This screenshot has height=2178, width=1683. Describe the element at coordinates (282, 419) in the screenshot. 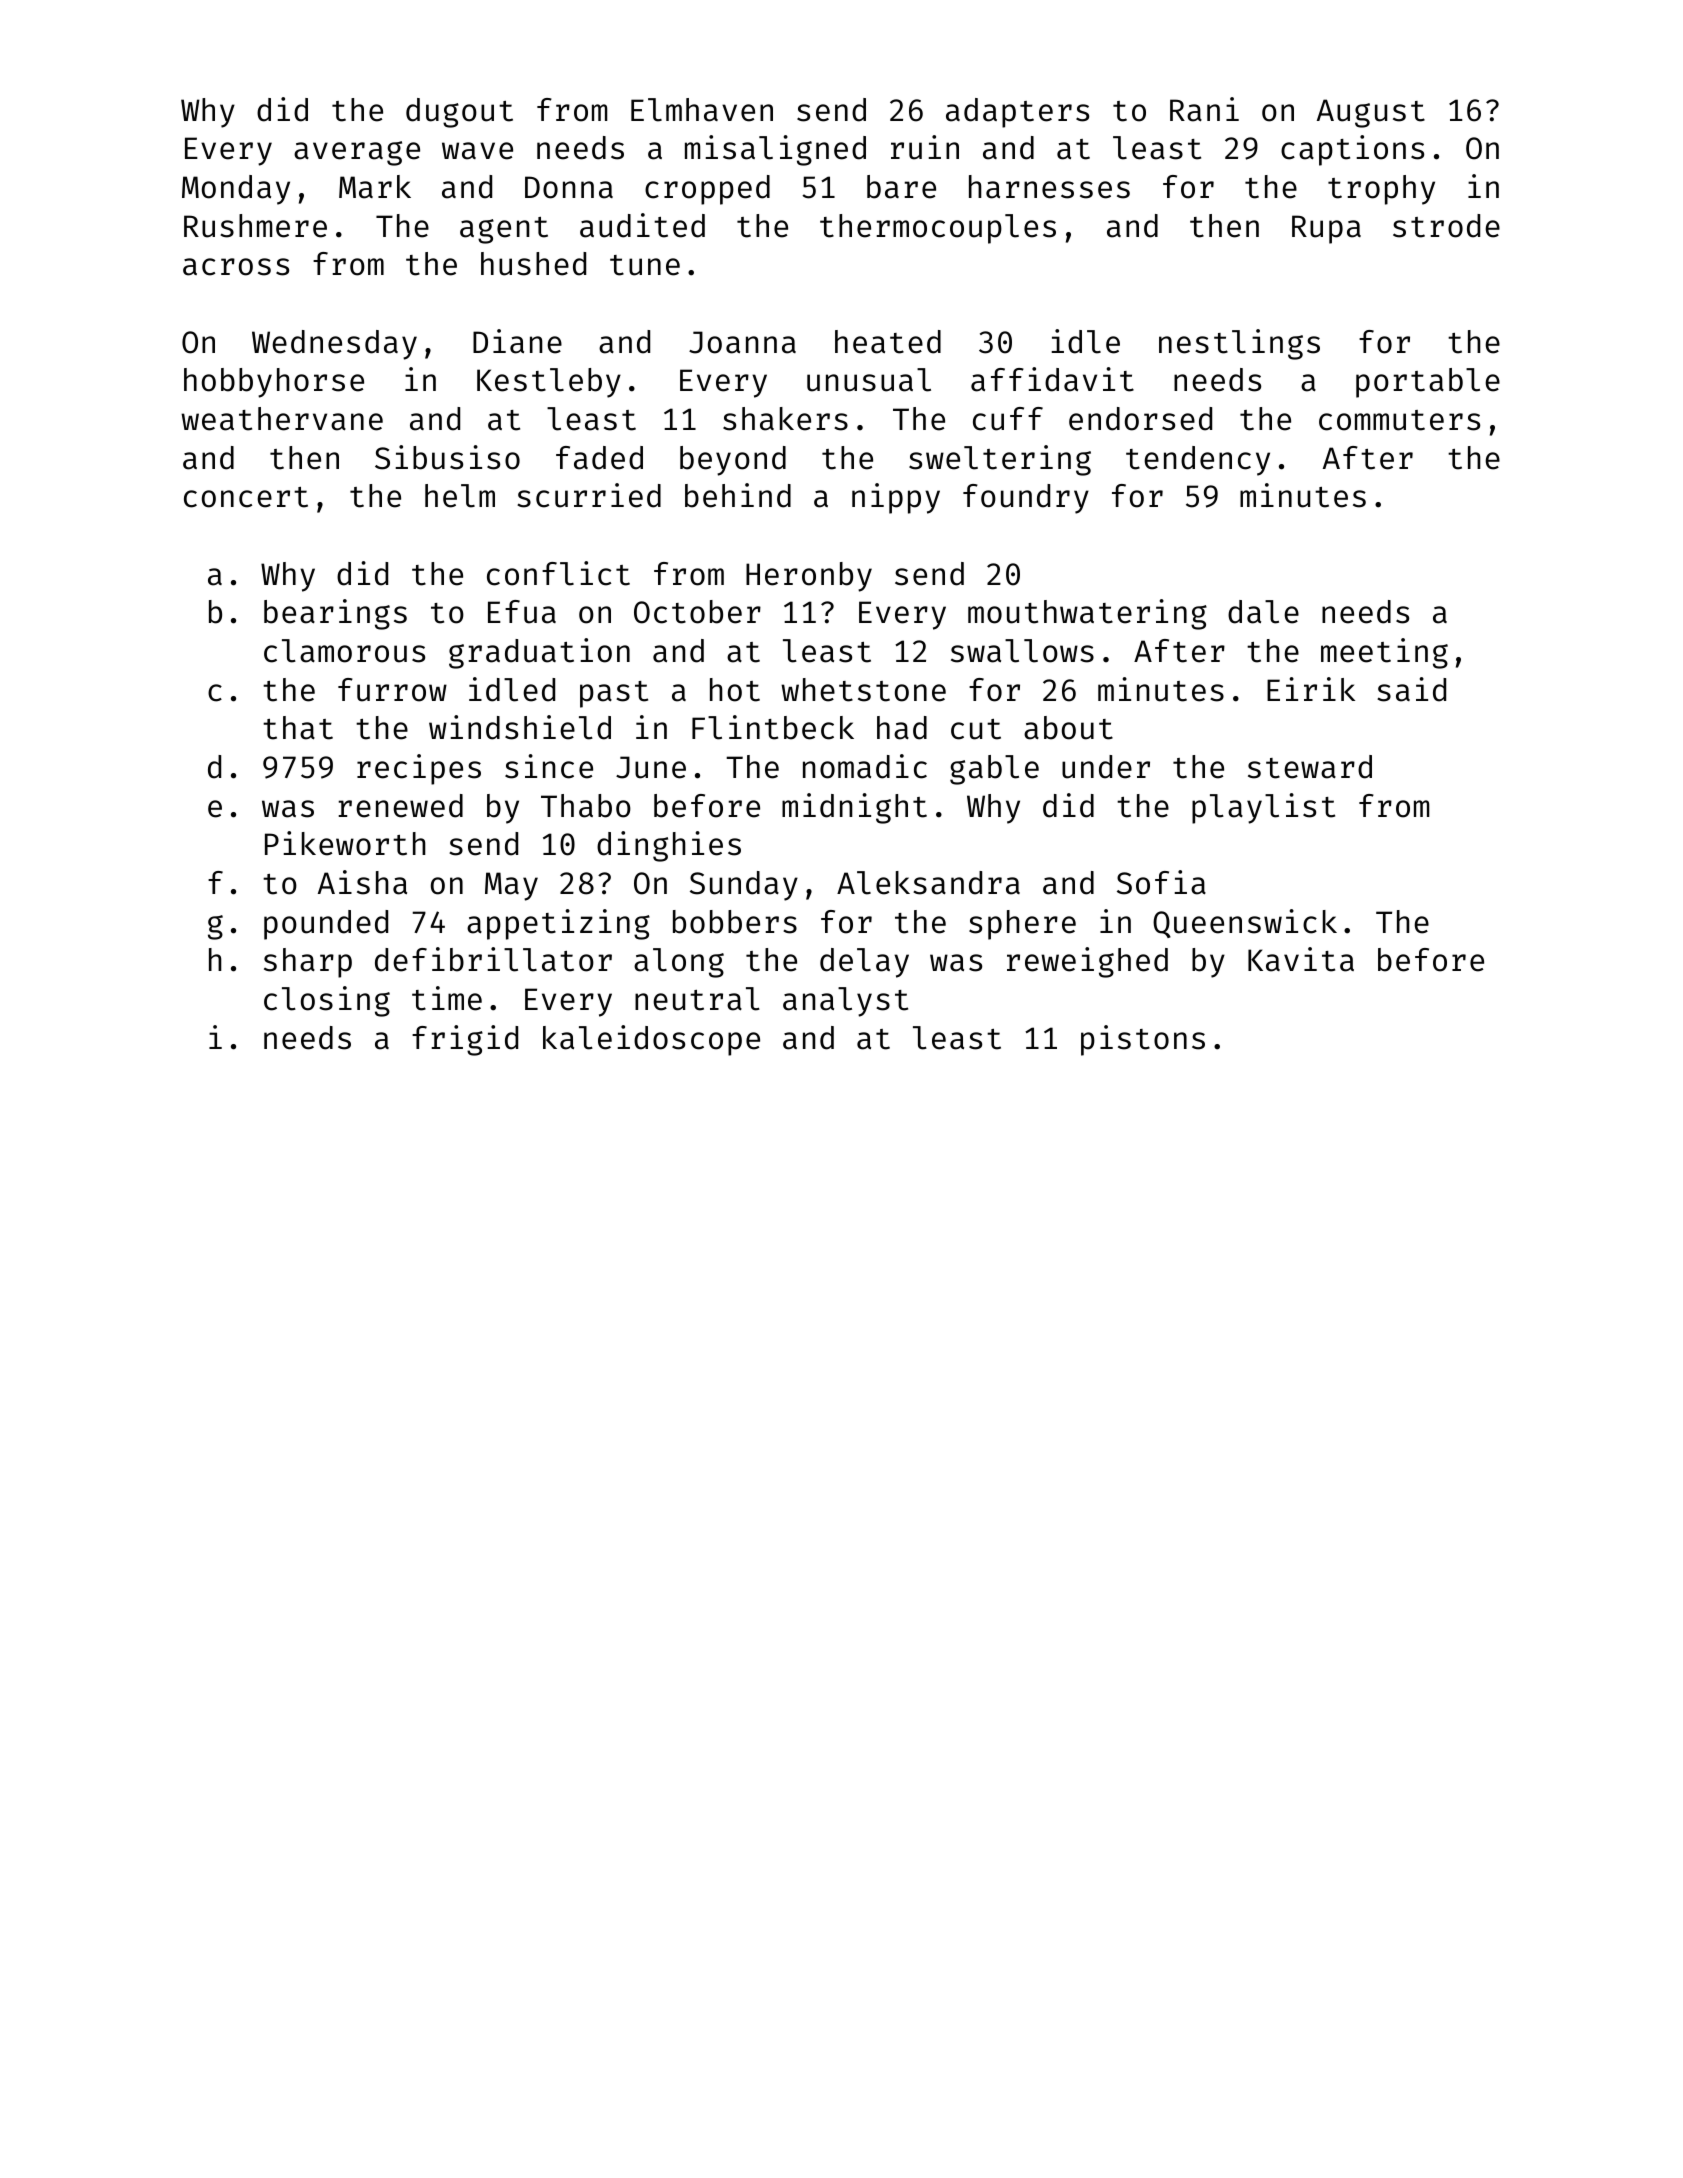

I see `weathervane` at that location.
